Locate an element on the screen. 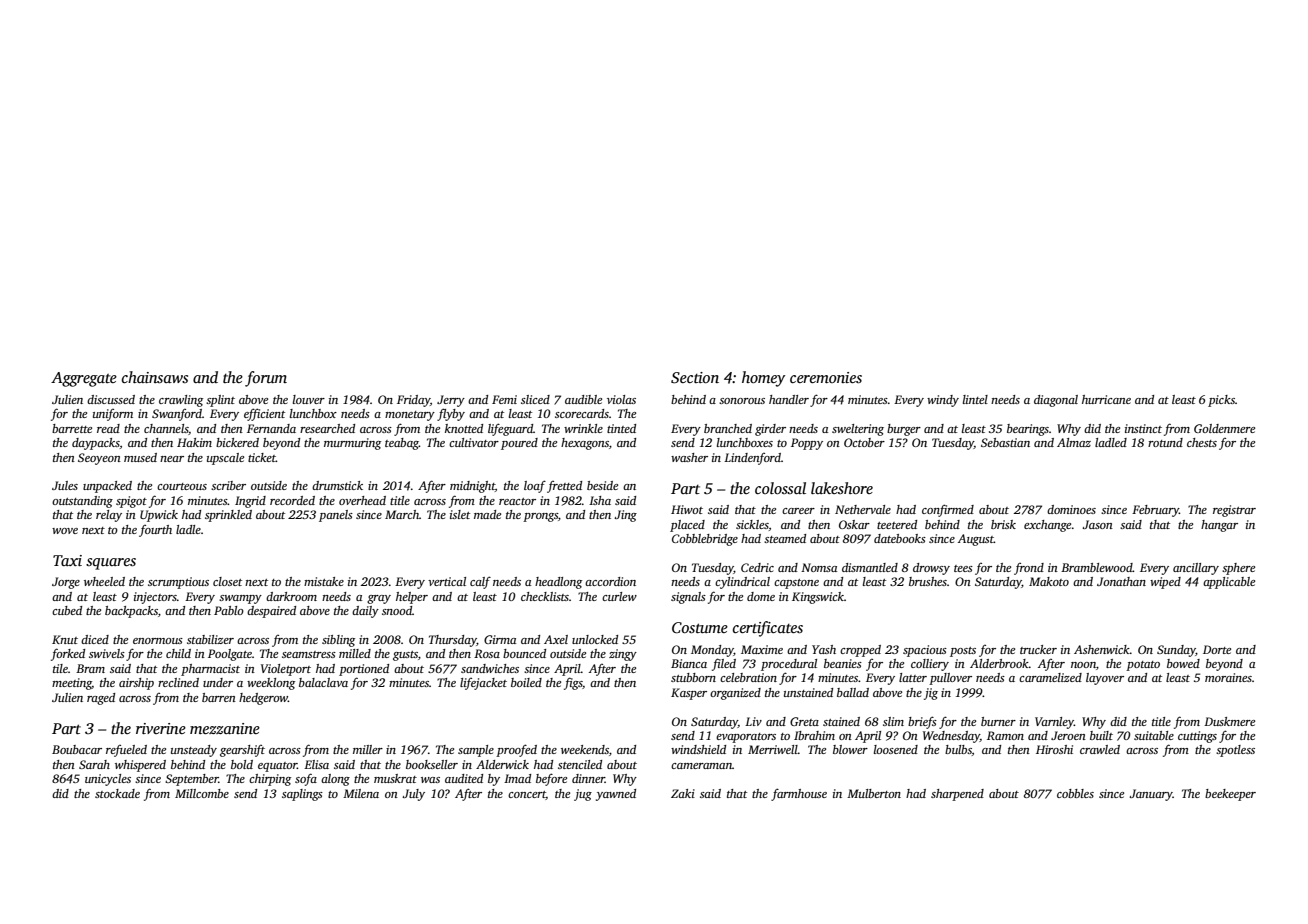 The image size is (1308, 924). washer is located at coordinates (689, 457).
